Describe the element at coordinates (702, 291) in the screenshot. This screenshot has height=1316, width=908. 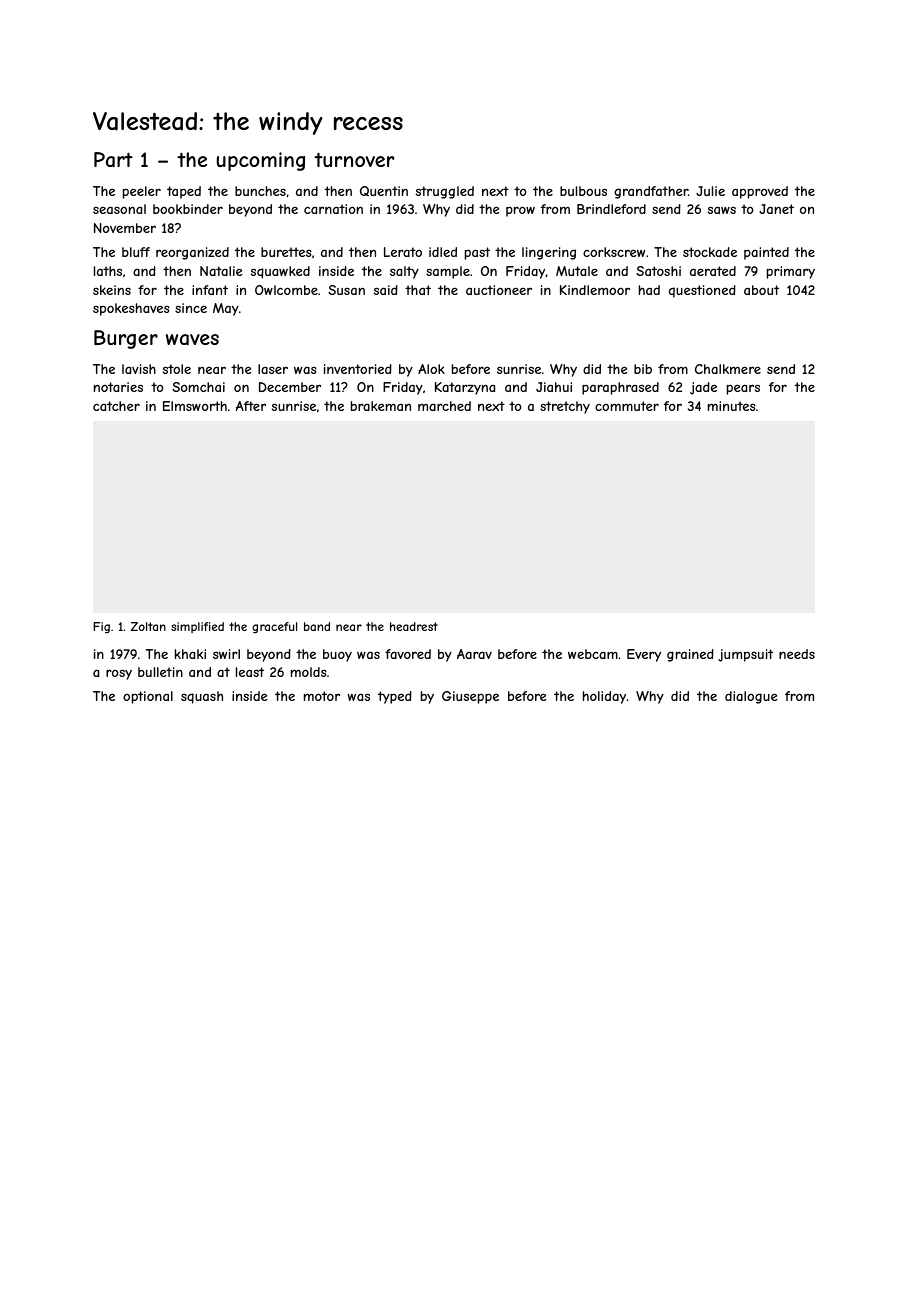
I see `questioned` at that location.
